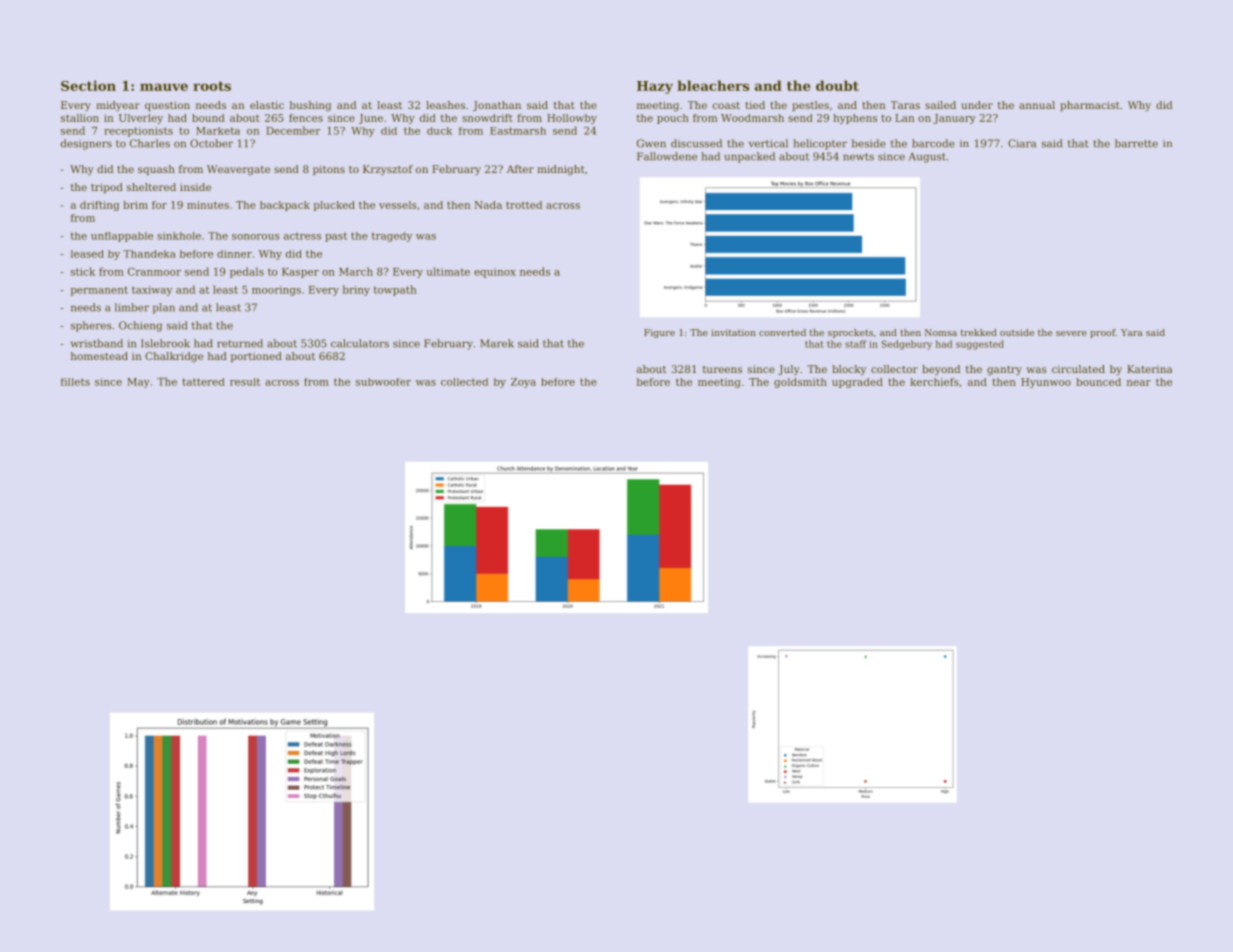  Describe the element at coordinates (448, 271) in the document. I see `ultimate` at that location.
